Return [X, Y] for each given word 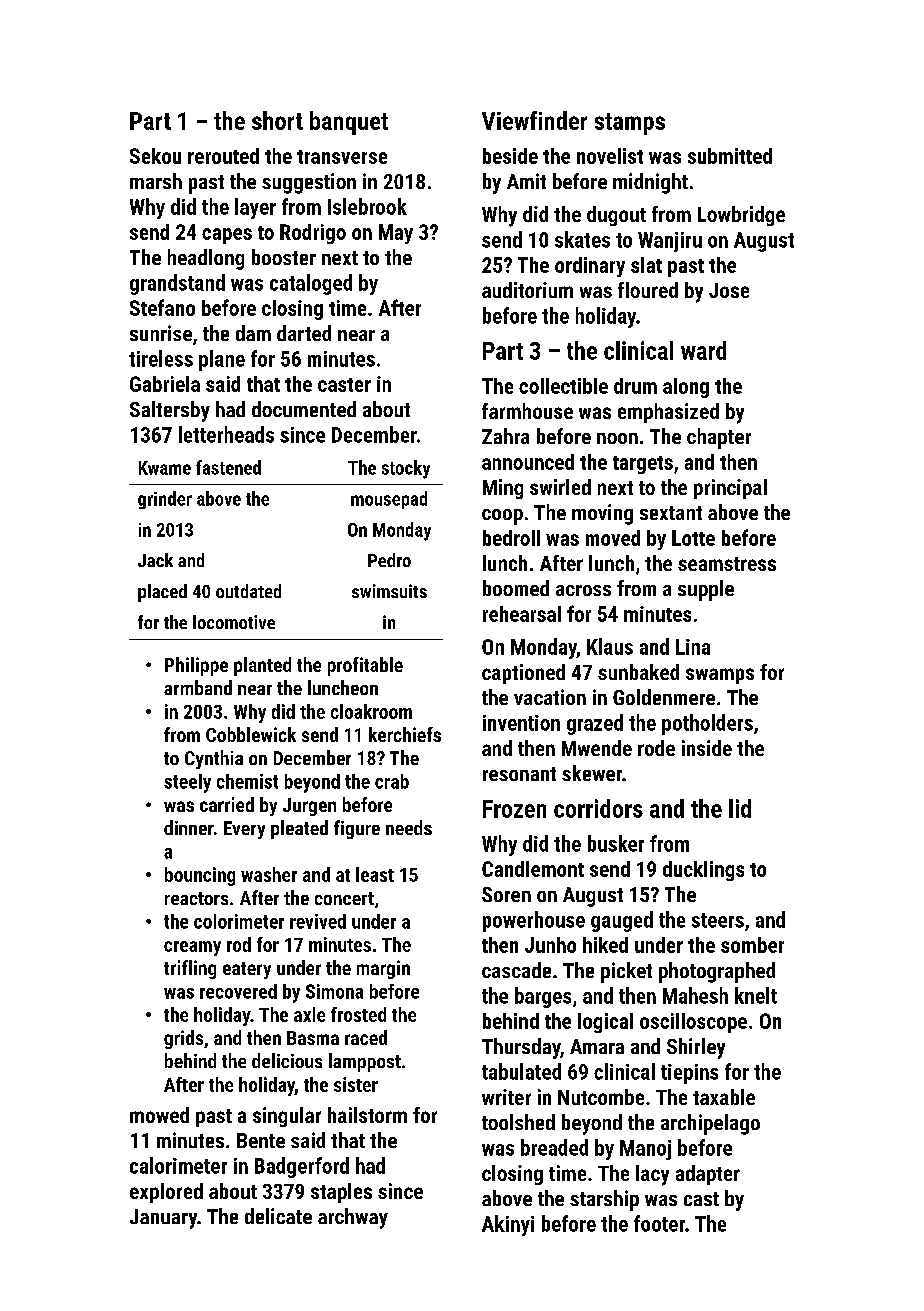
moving [602, 514]
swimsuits [389, 591]
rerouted [223, 156]
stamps [630, 124]
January [164, 1219]
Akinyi [508, 1225]
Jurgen [309, 807]
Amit [526, 181]
